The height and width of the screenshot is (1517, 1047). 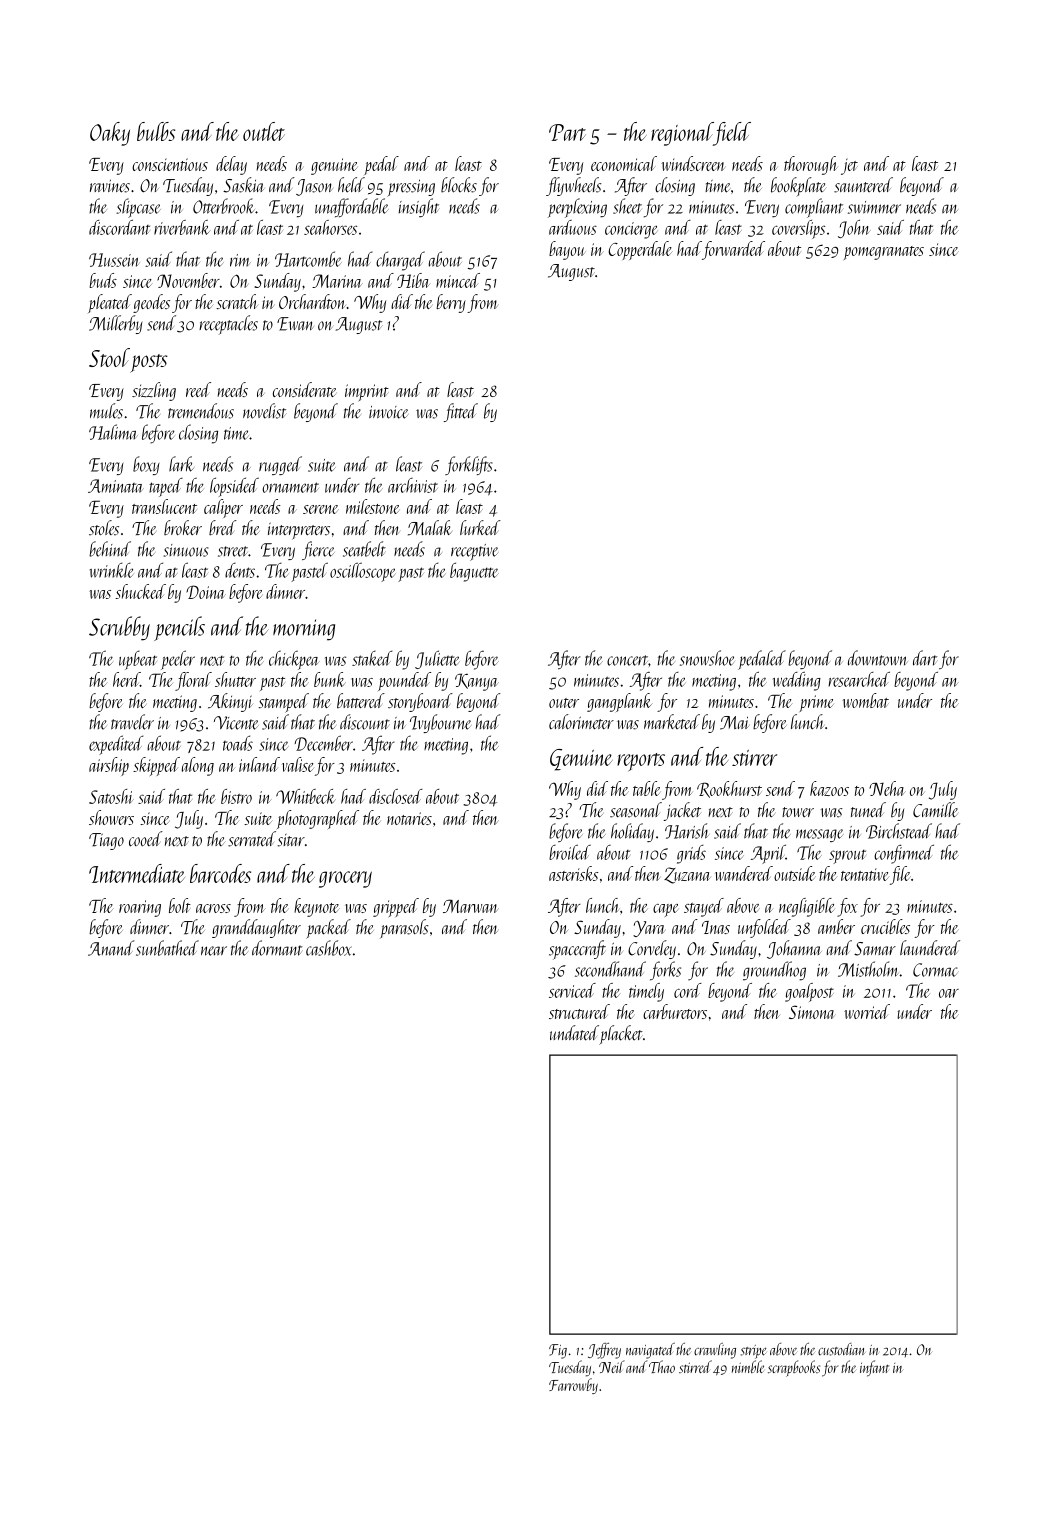 What do you see at coordinates (904, 854) in the screenshot?
I see `confirmed` at bounding box center [904, 854].
